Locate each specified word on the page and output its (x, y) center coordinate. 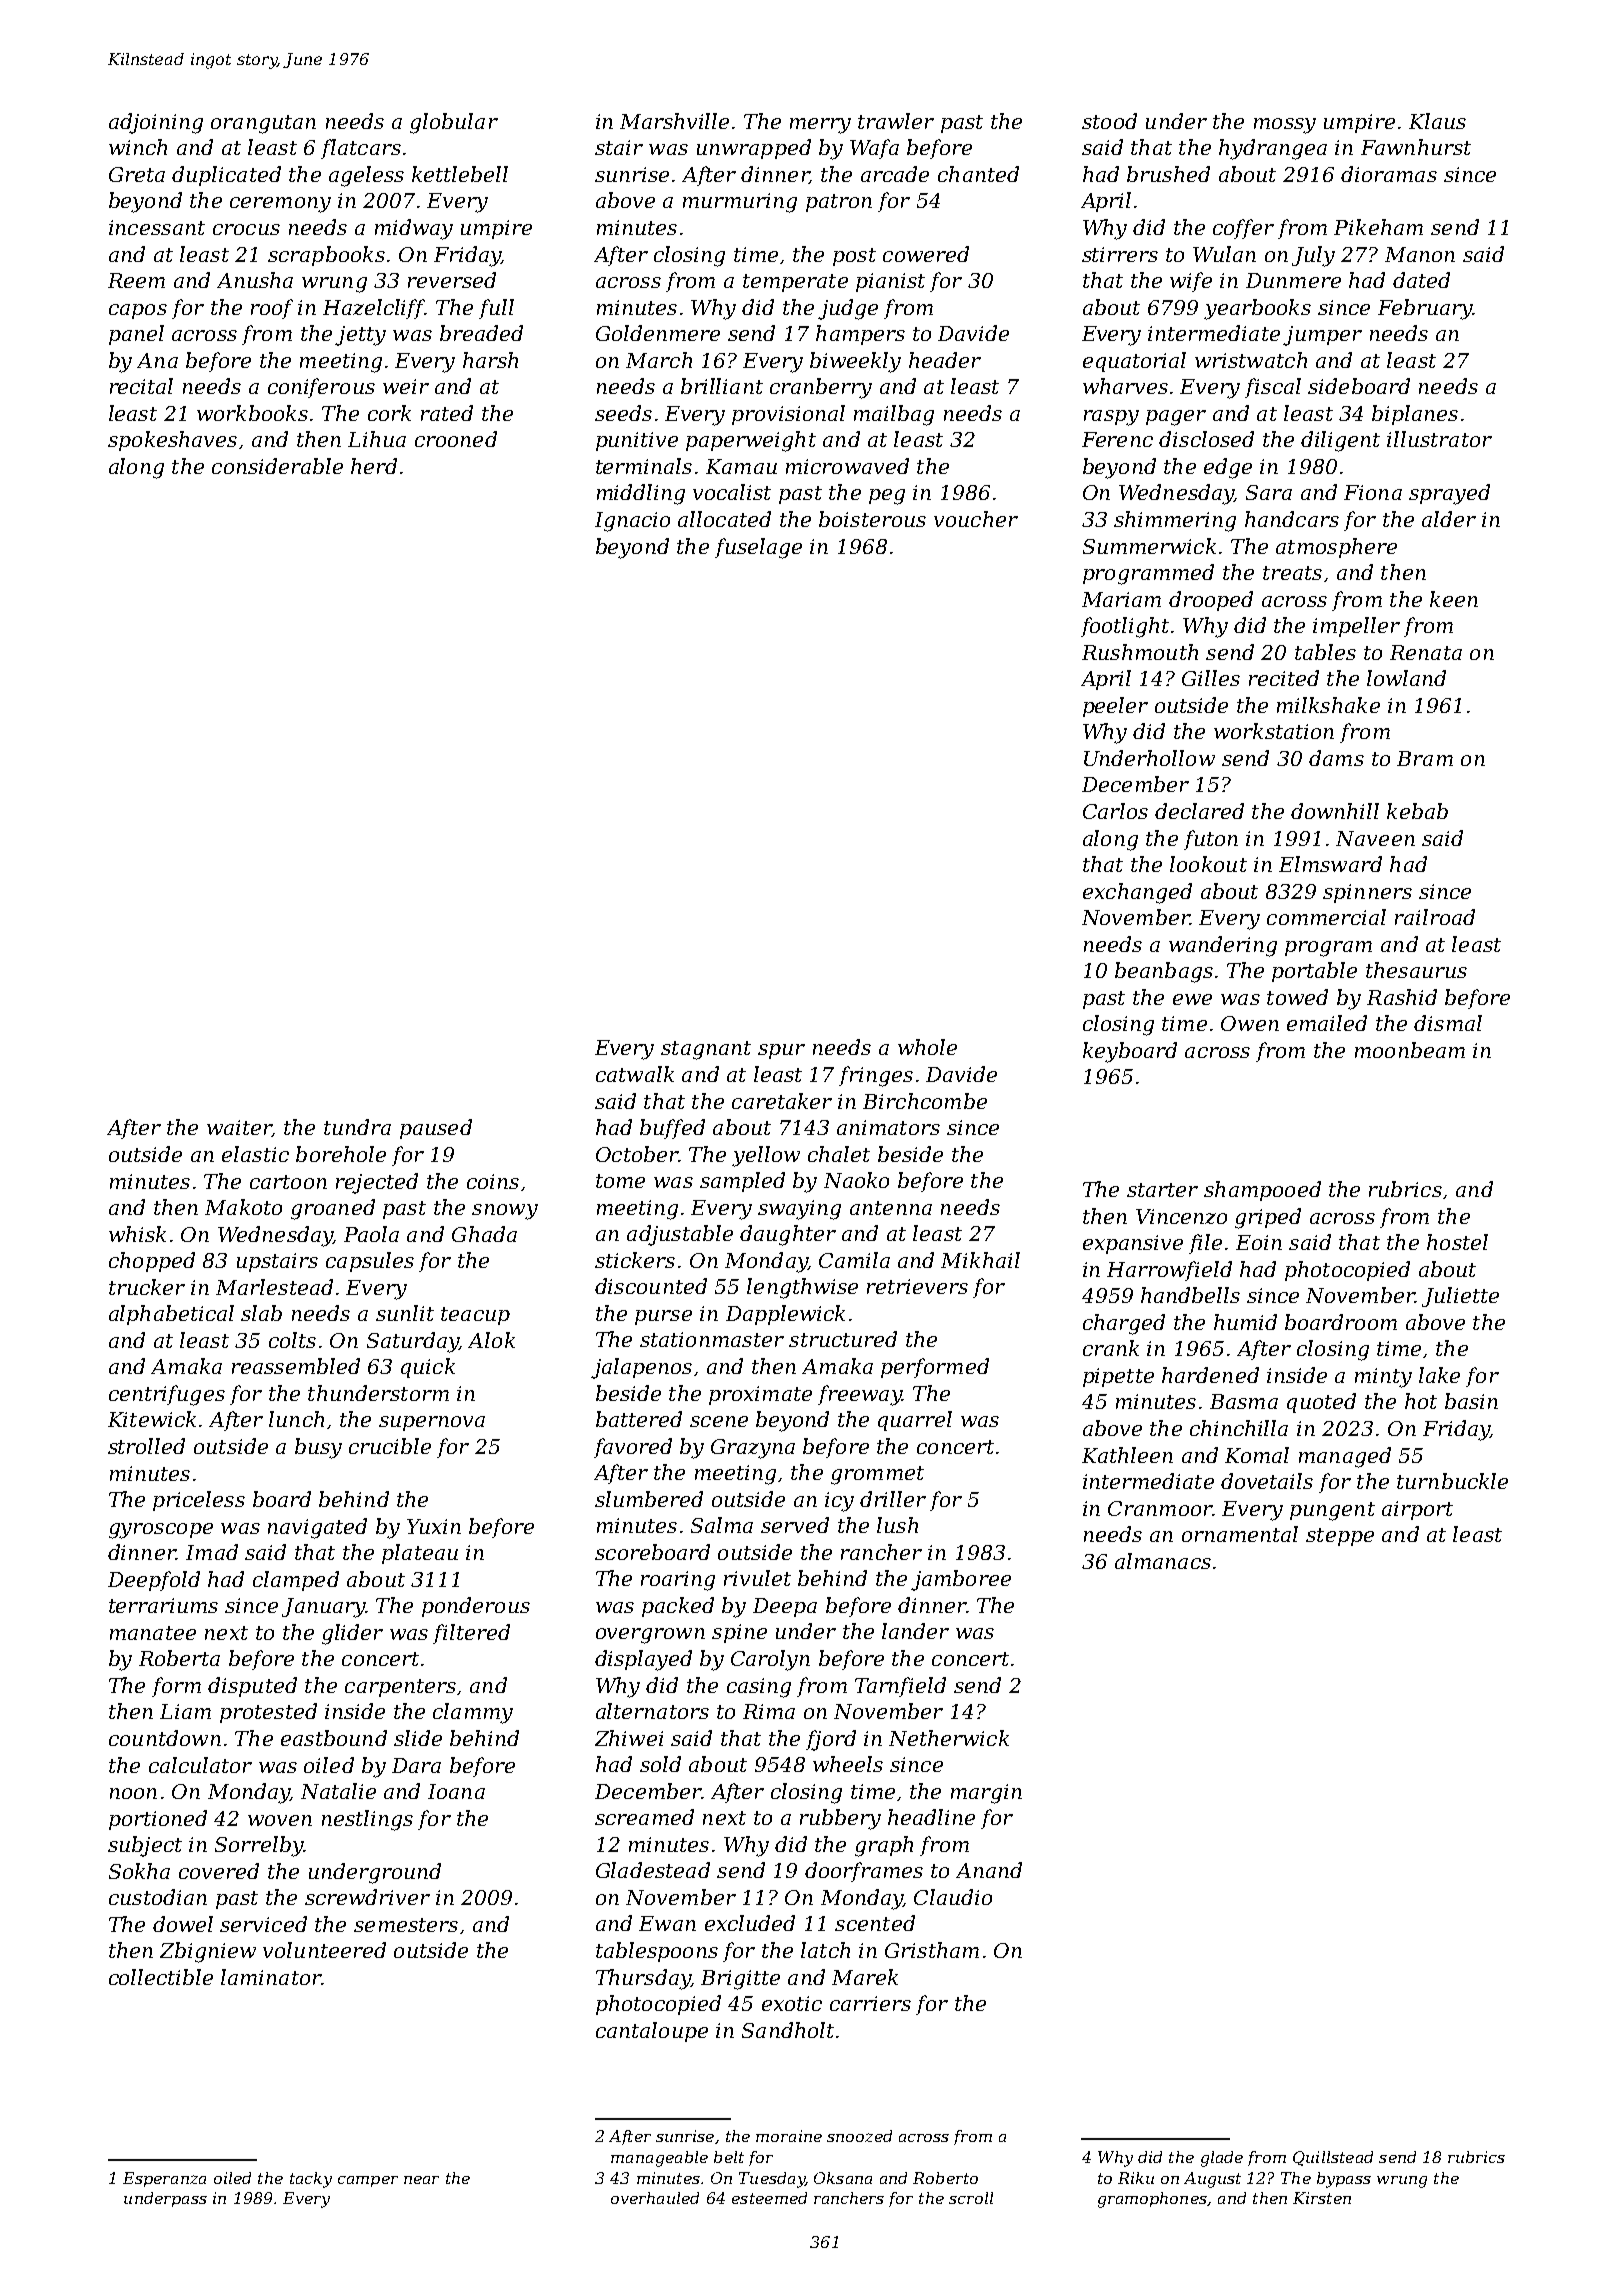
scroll (971, 2198)
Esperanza (164, 2179)
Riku (1136, 2178)
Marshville (674, 121)
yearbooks (1257, 309)
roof (272, 309)
